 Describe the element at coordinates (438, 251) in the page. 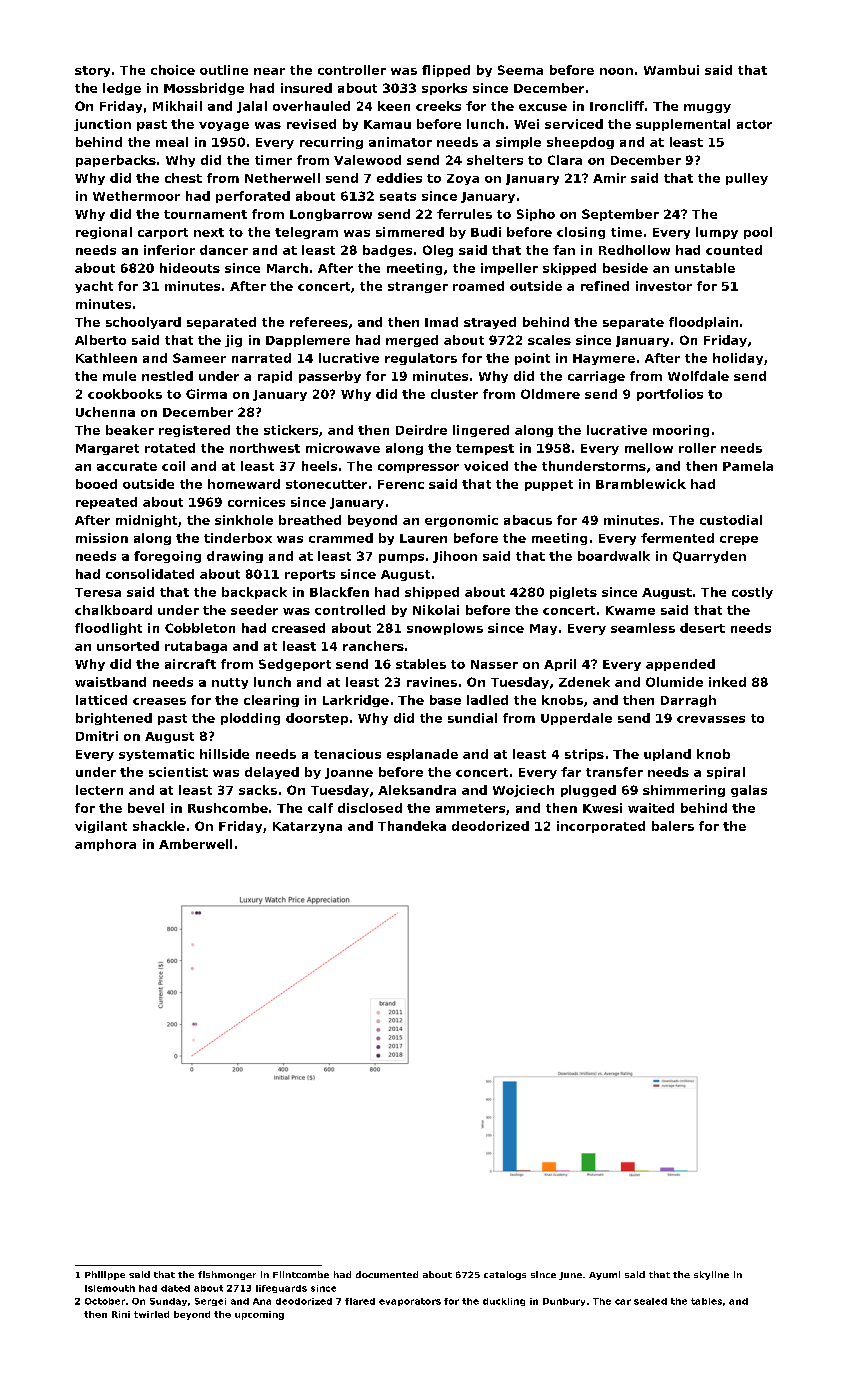

I see `Oleg` at that location.
